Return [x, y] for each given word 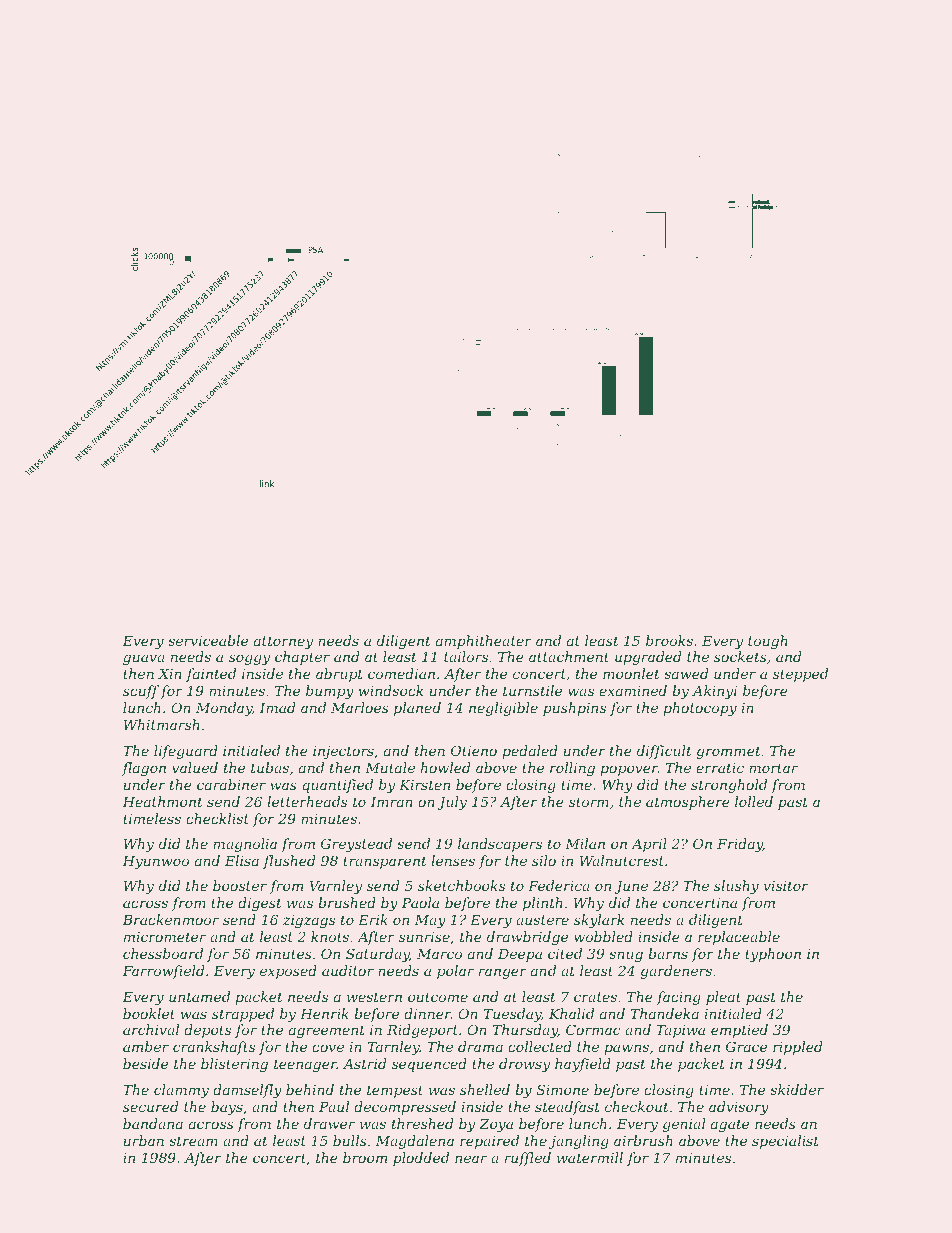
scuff [141, 692]
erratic [720, 768]
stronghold [729, 786]
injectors [343, 752]
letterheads [307, 801]
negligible [503, 709]
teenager [305, 1065]
